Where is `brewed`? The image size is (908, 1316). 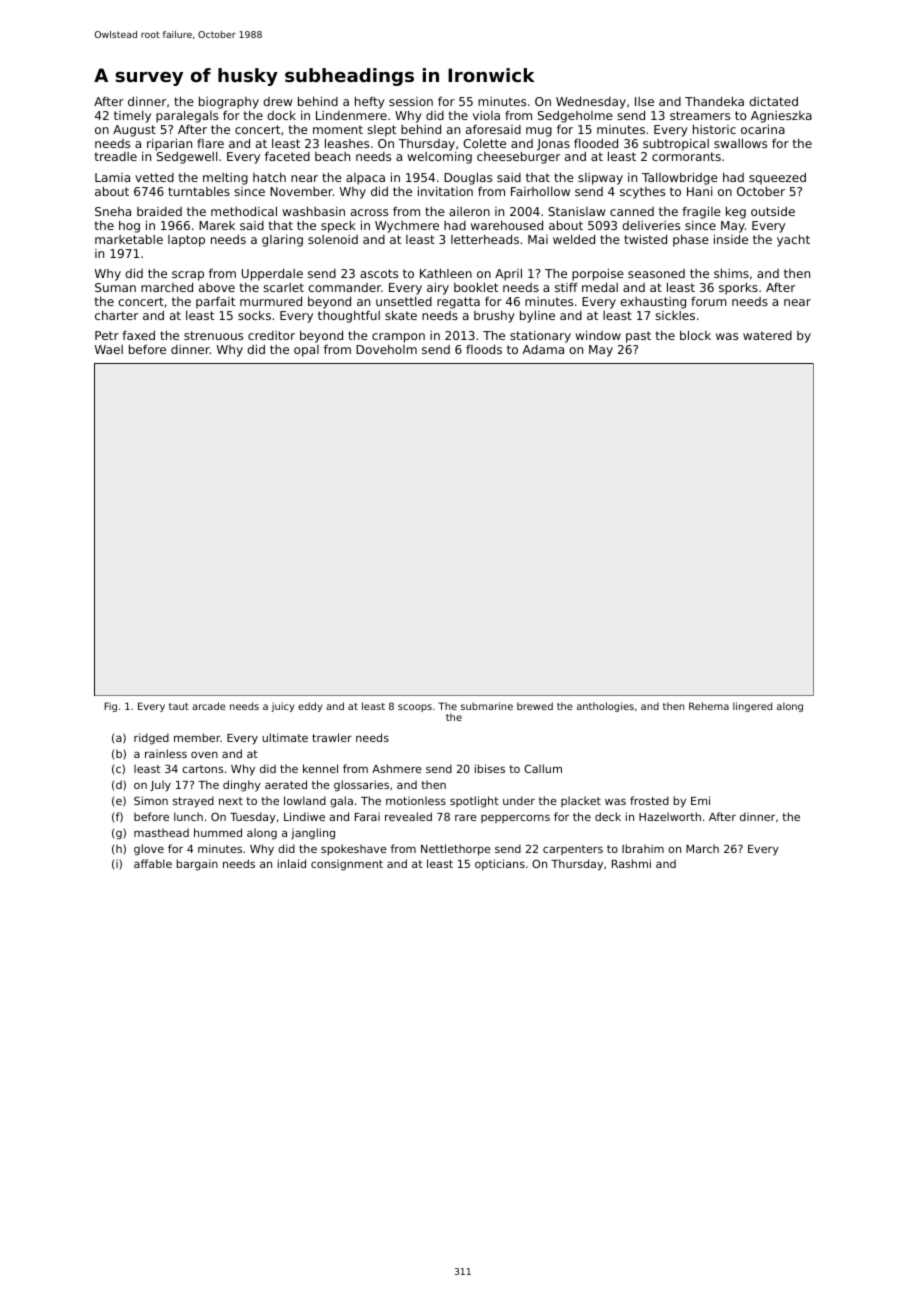 brewed is located at coordinates (535, 706).
